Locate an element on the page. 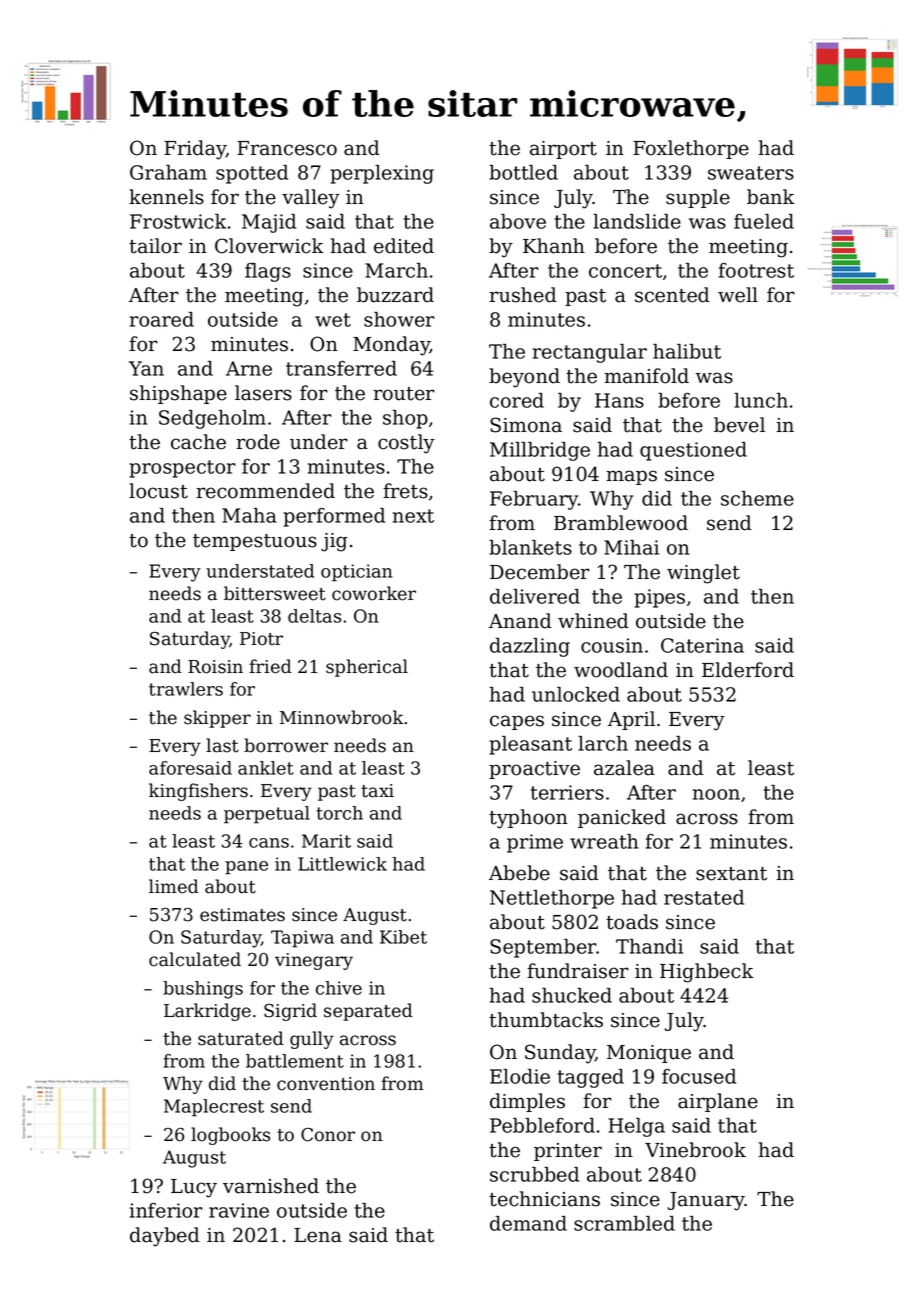  next is located at coordinates (413, 516).
